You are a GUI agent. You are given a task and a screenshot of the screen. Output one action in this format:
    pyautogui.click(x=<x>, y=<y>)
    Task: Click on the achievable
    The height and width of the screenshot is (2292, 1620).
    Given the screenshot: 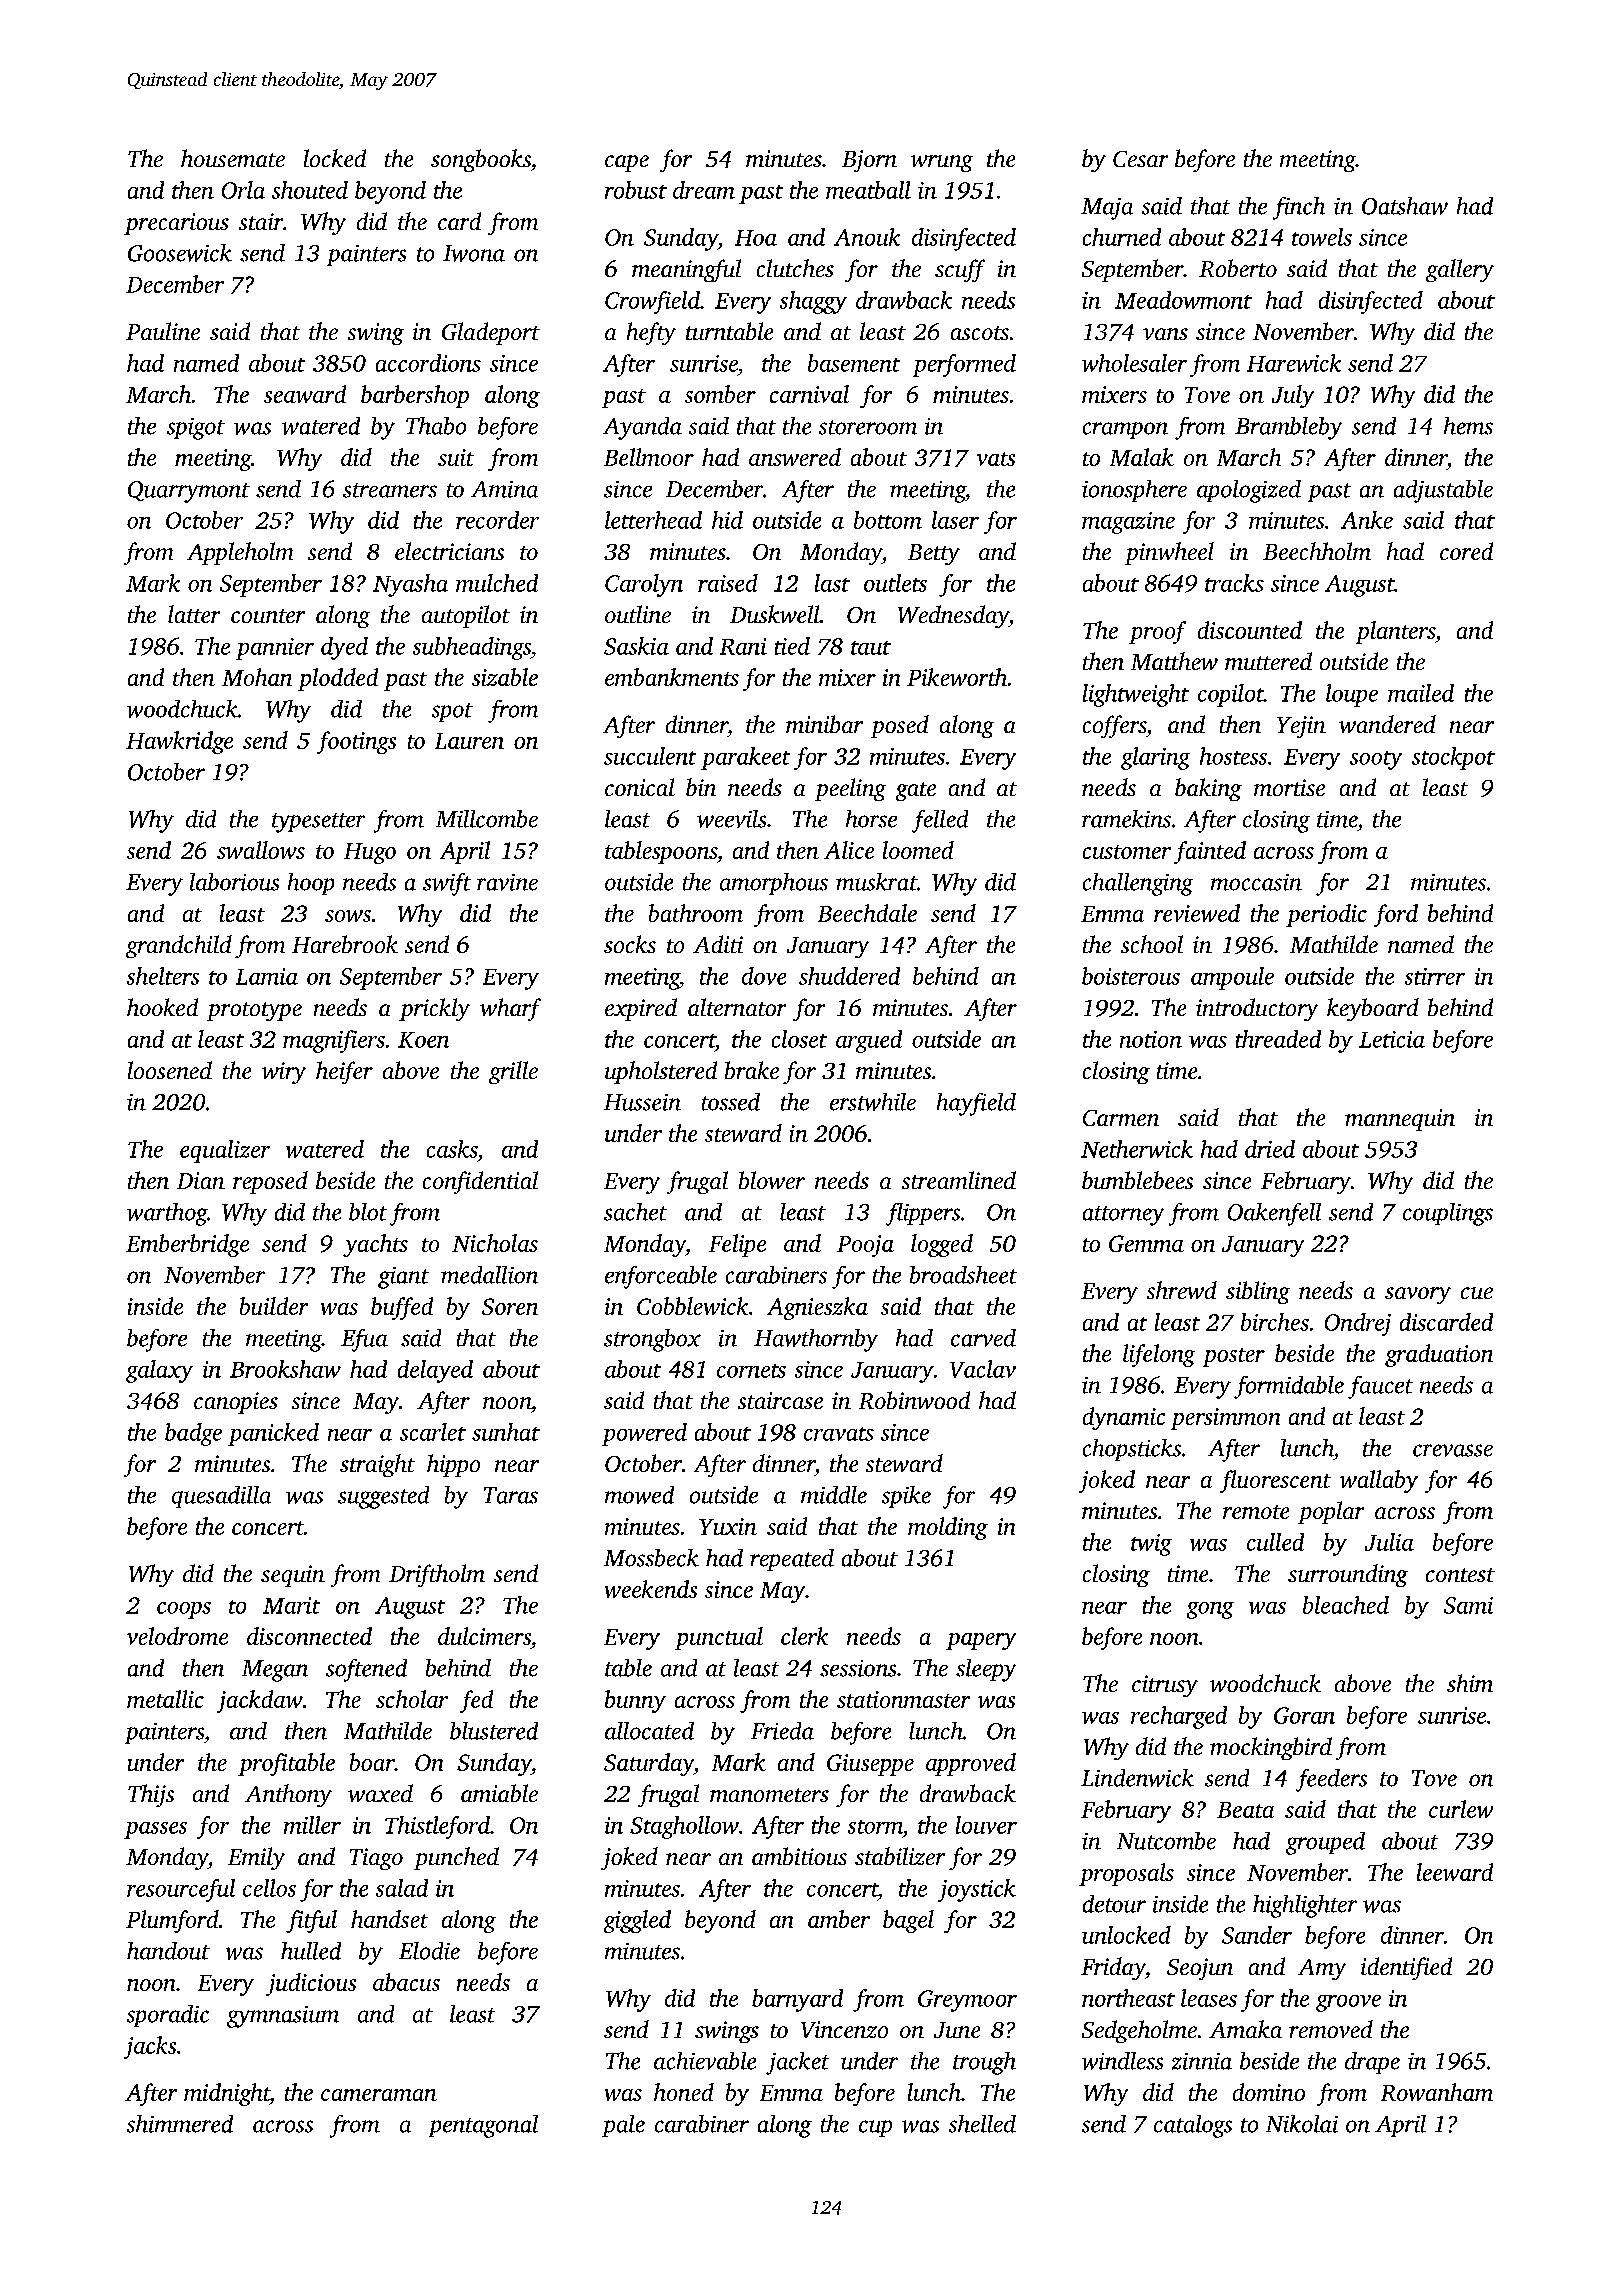 What is the action you would take?
    pyautogui.click(x=705, y=2061)
